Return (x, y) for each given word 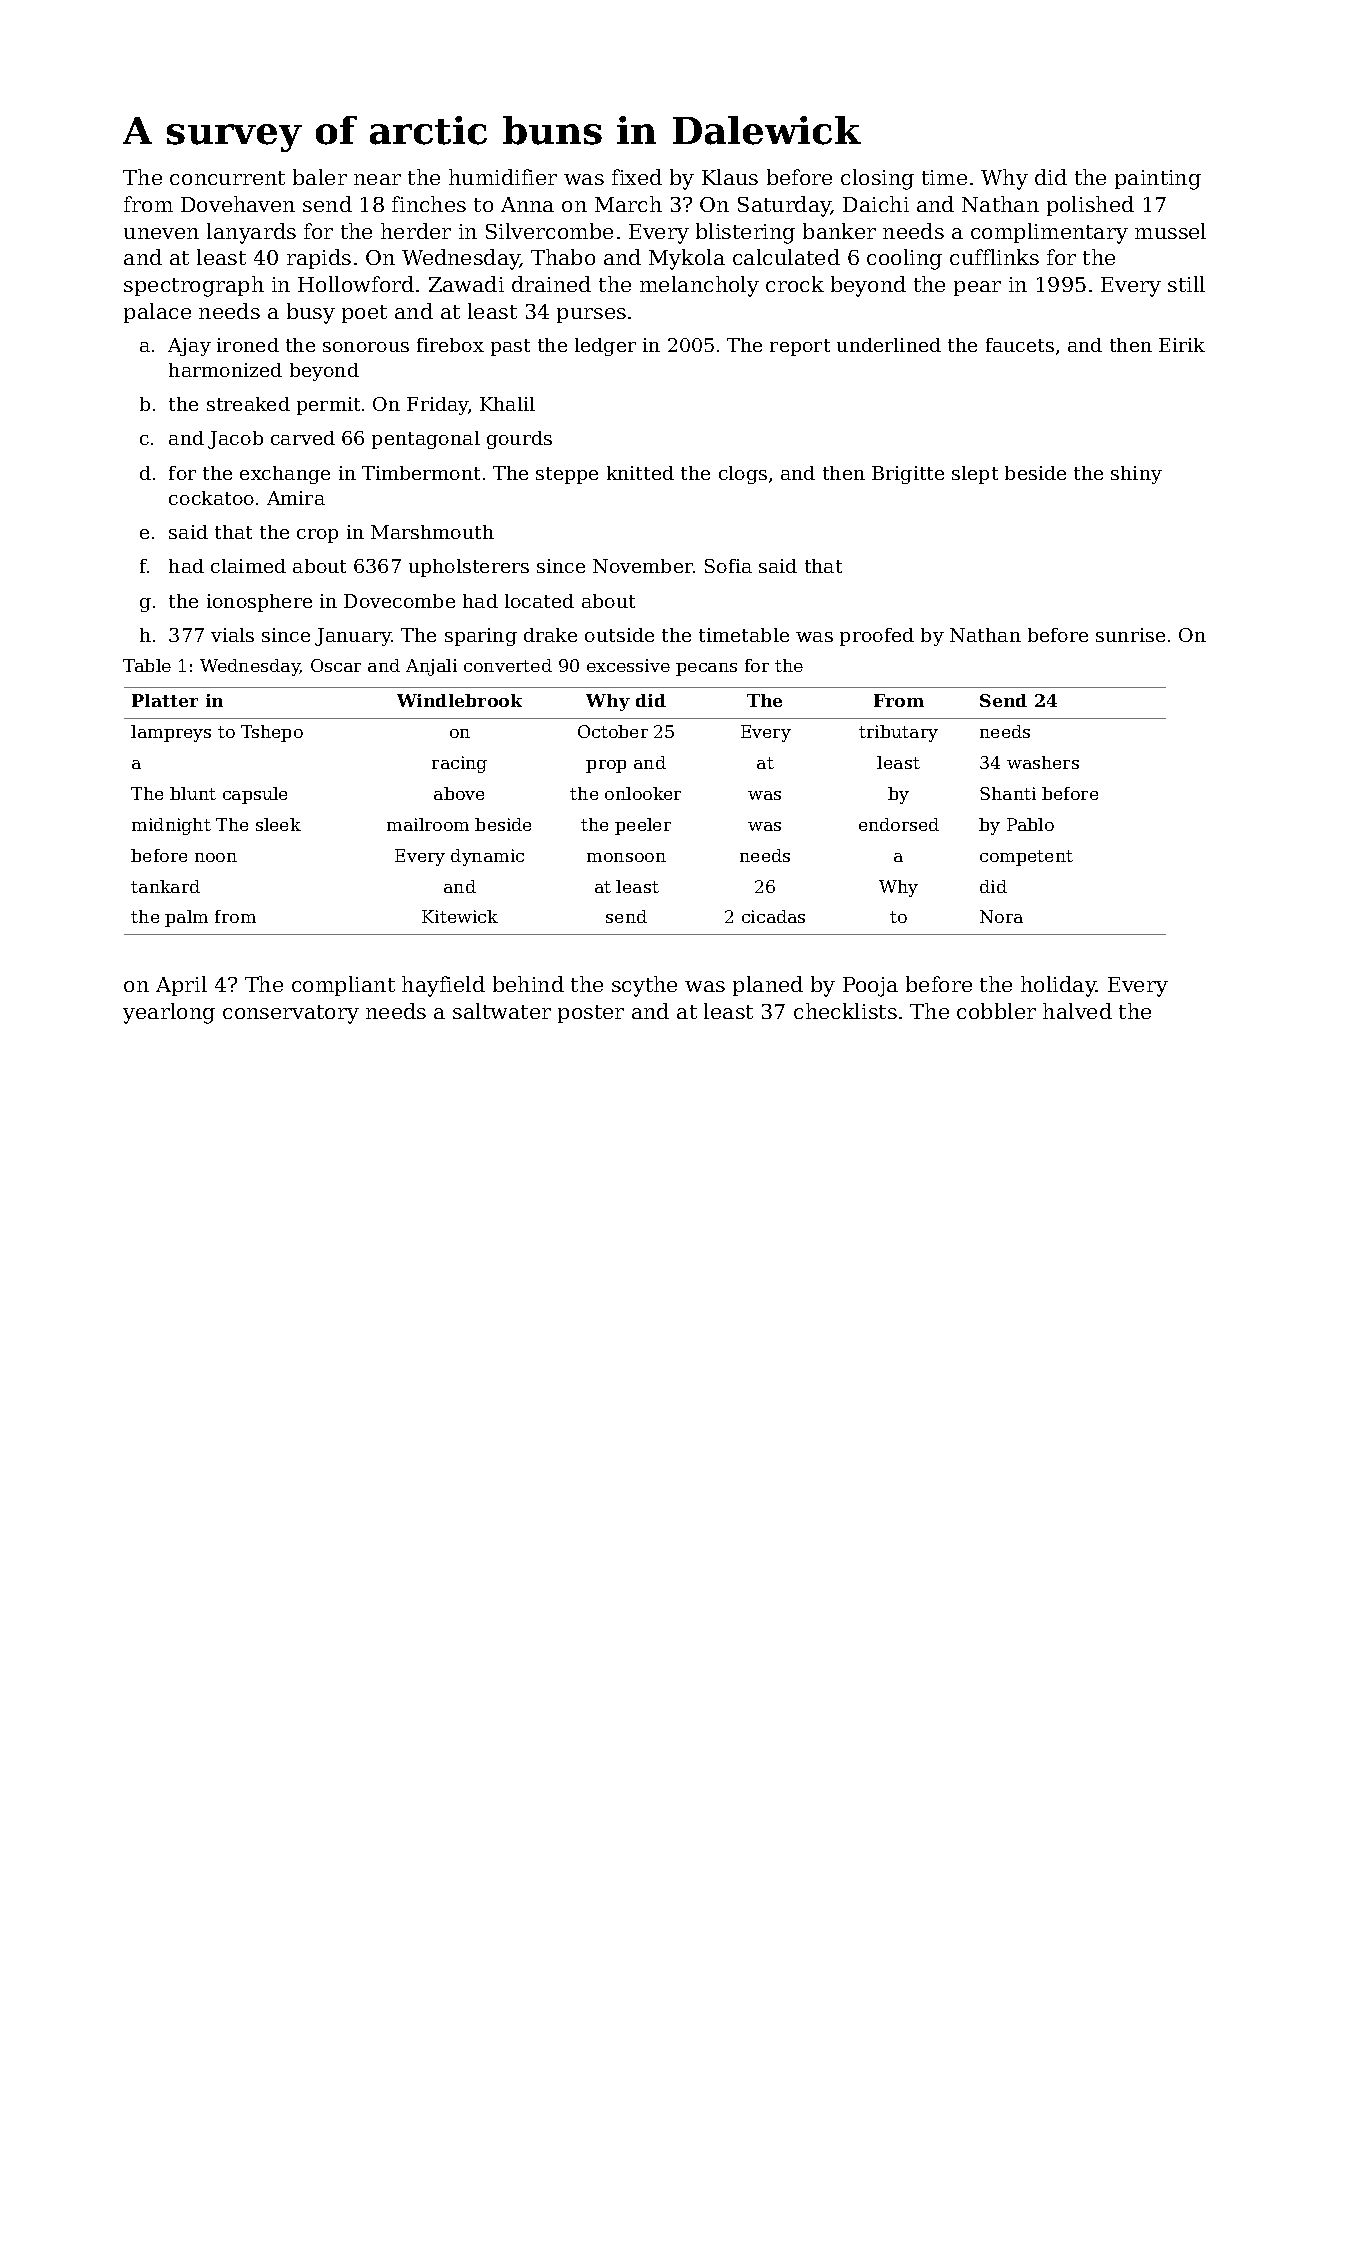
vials (232, 635)
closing (877, 179)
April (181, 986)
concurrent (227, 178)
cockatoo (211, 498)
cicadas (773, 916)
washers (1043, 762)
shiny (1136, 475)
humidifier (503, 177)
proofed (877, 637)
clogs (743, 475)
